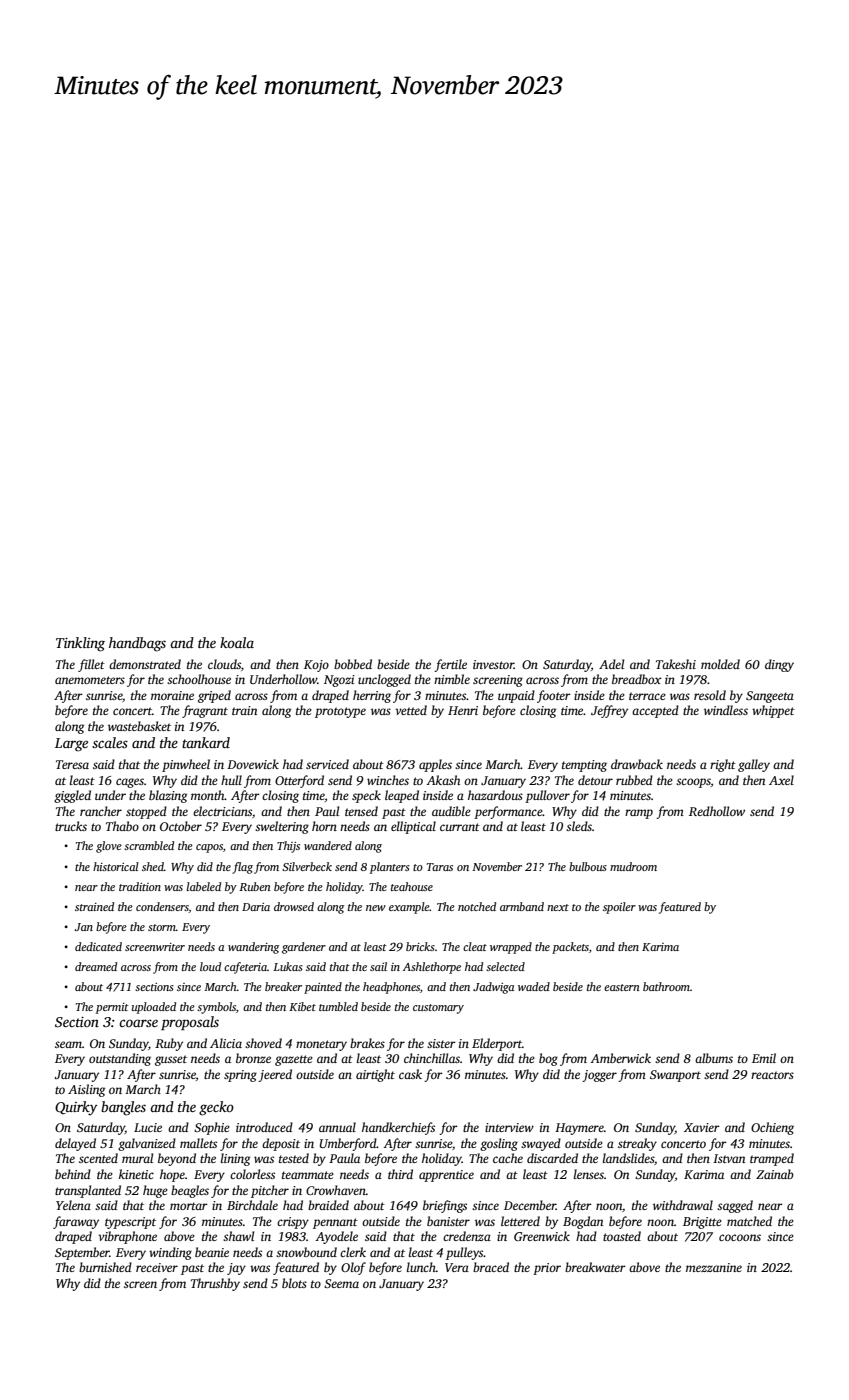 This screenshot has height=1400, width=849. What do you see at coordinates (611, 664) in the screenshot?
I see `Adel` at bounding box center [611, 664].
